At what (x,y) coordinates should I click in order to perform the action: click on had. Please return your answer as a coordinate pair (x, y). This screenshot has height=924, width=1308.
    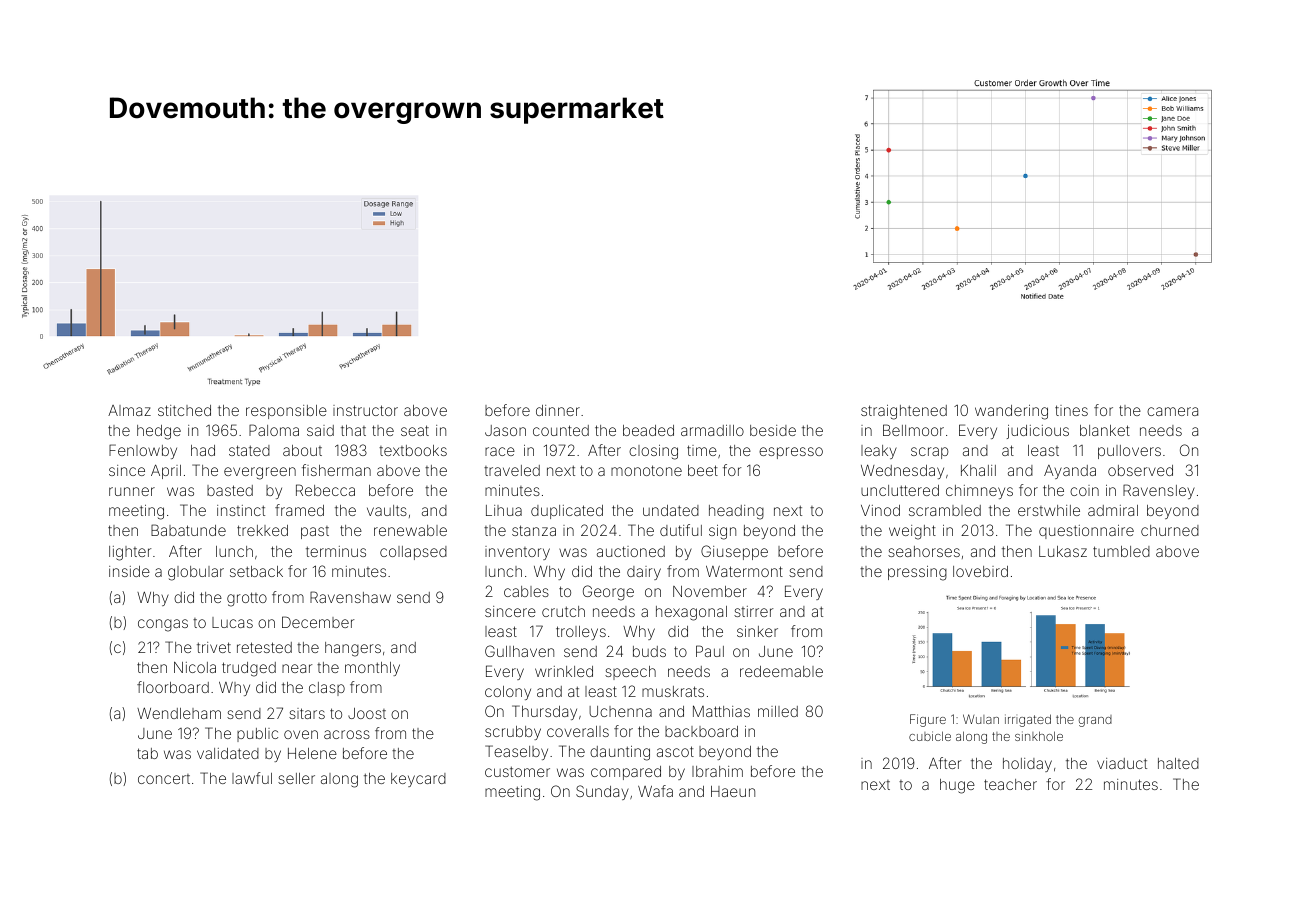
    Looking at the image, I should click on (203, 450).
